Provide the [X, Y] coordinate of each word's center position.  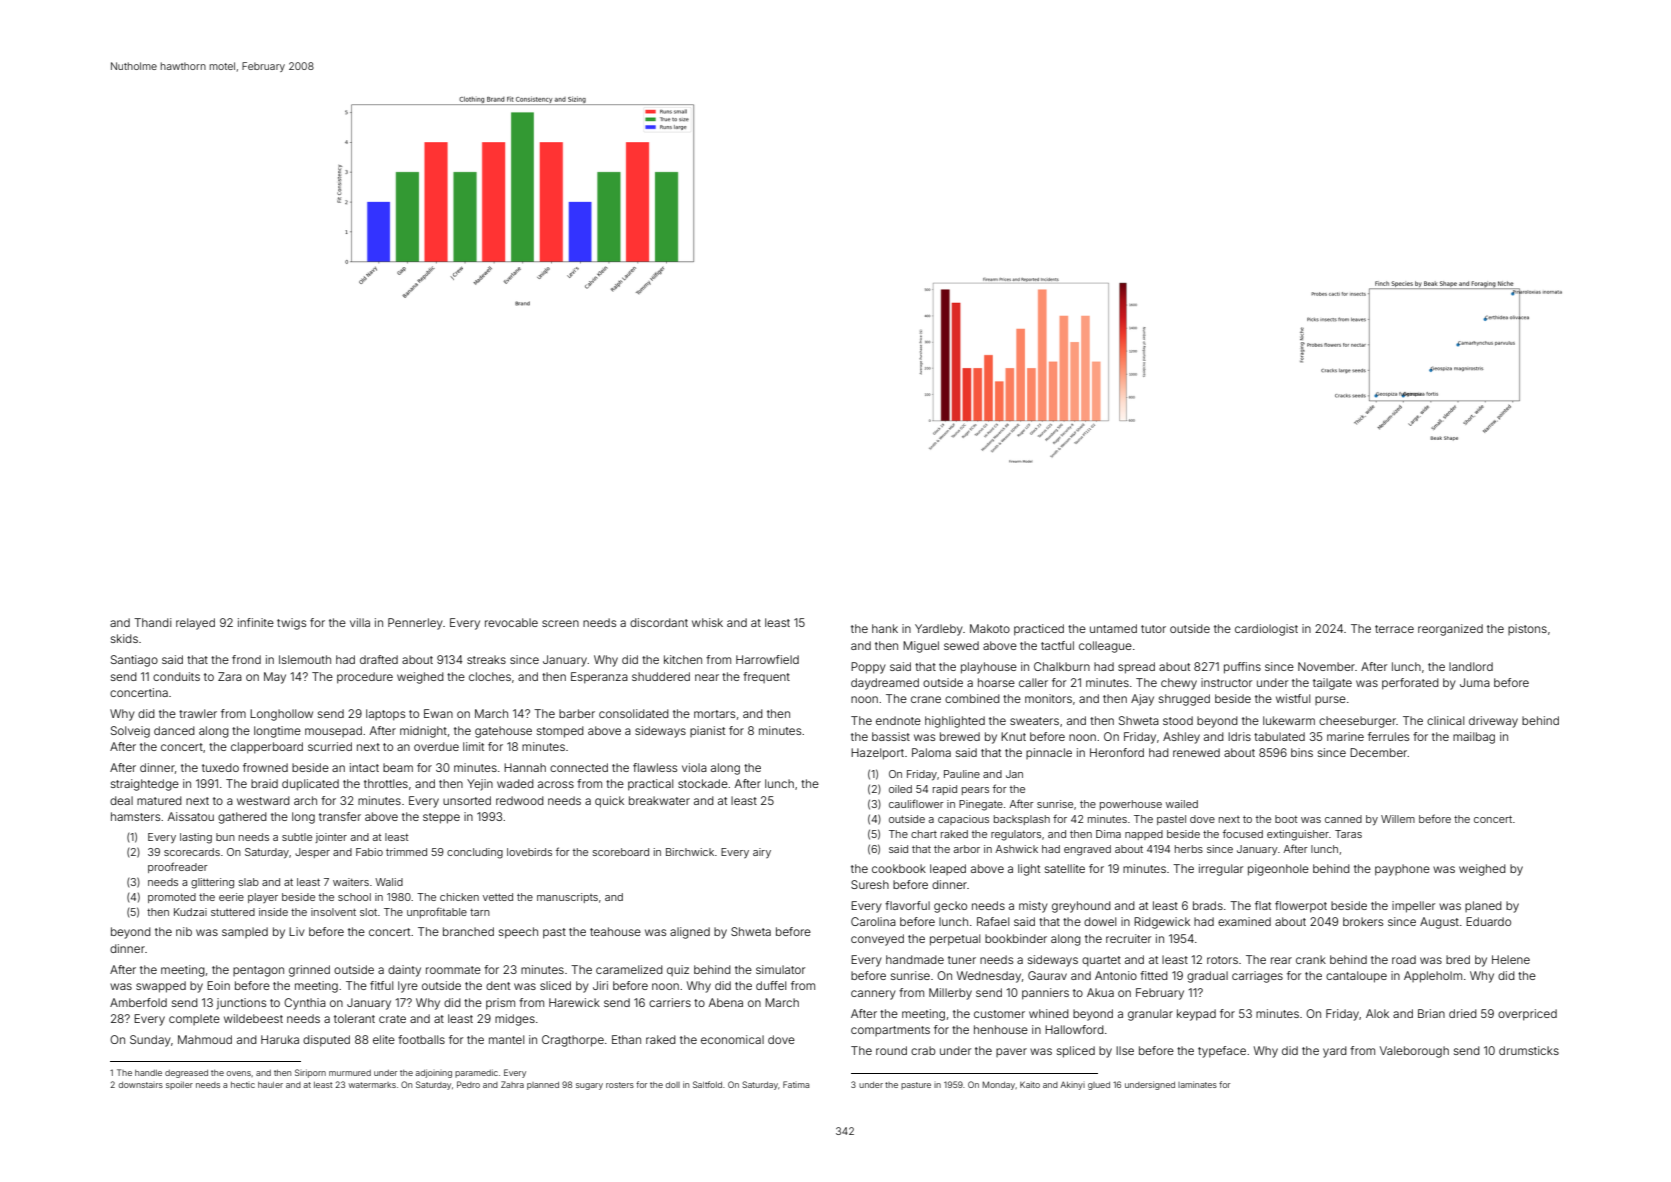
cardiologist [1266, 630]
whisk [707, 622]
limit [473, 746]
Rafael [993, 921]
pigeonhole [1278, 870]
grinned [309, 971]
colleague [1105, 647]
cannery [873, 995]
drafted [379, 659]
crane [926, 699]
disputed [326, 1041]
